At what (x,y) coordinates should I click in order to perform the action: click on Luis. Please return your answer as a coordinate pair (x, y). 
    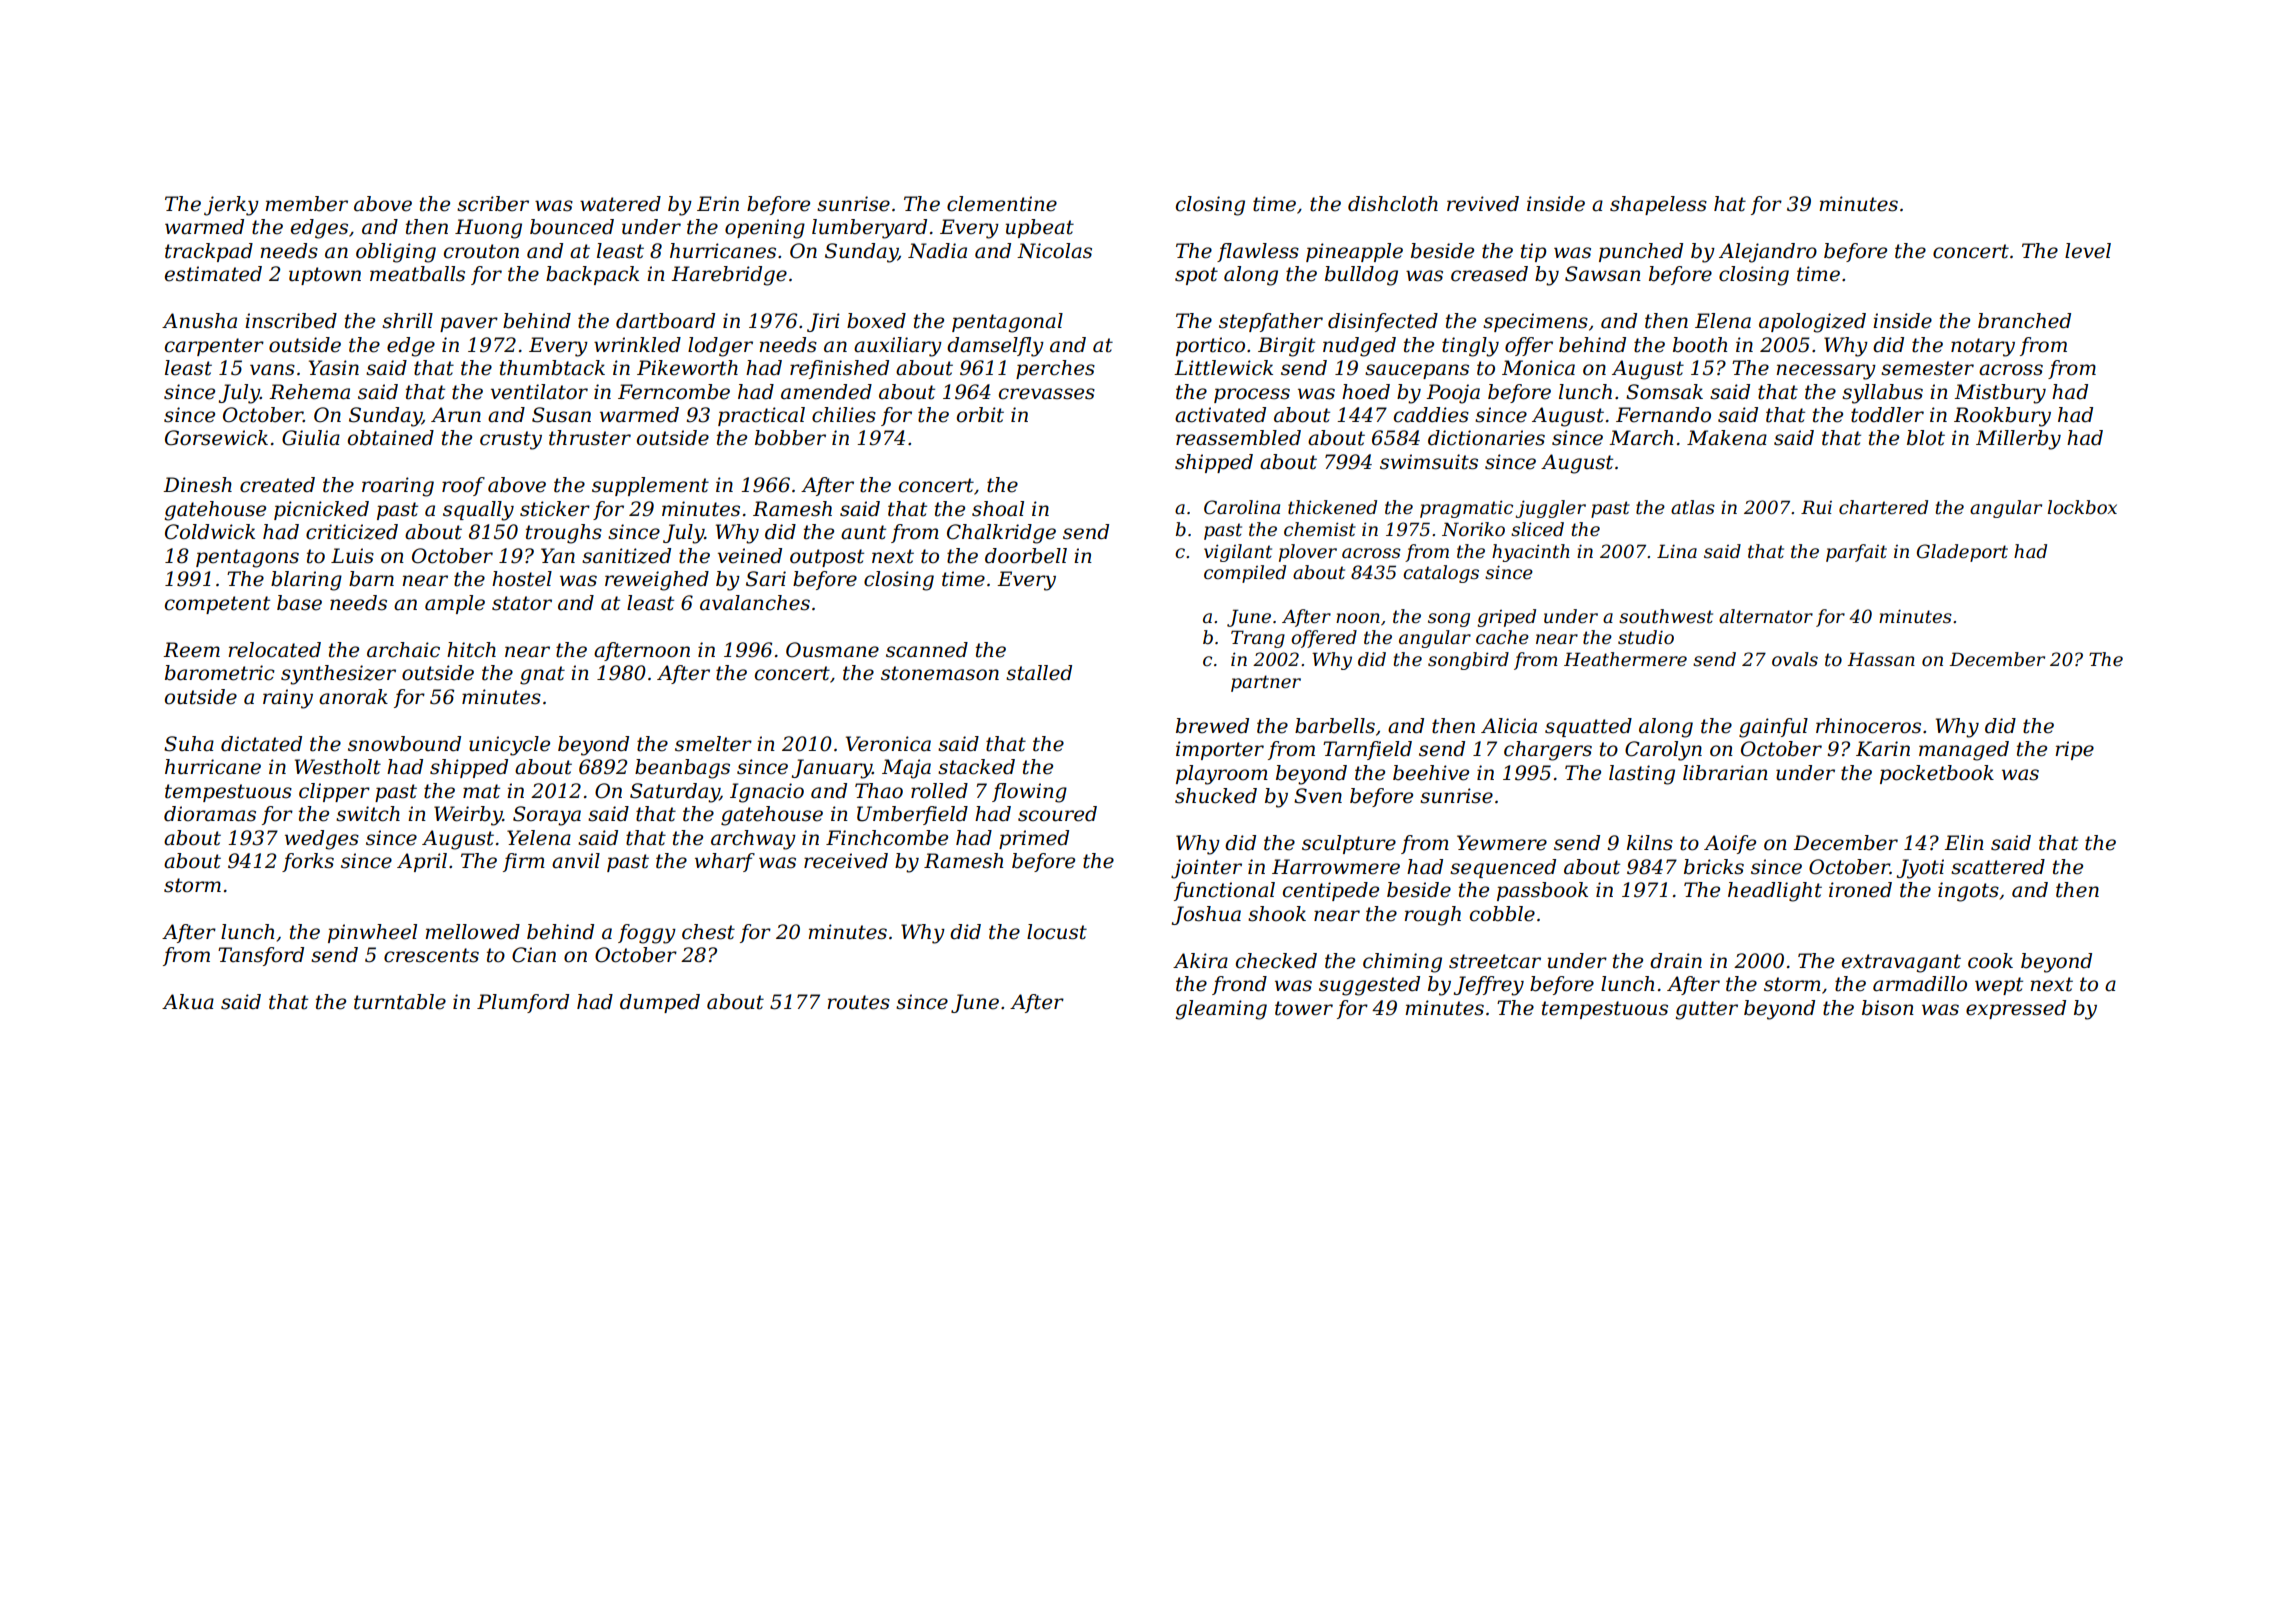
    Looking at the image, I should click on (352, 556).
